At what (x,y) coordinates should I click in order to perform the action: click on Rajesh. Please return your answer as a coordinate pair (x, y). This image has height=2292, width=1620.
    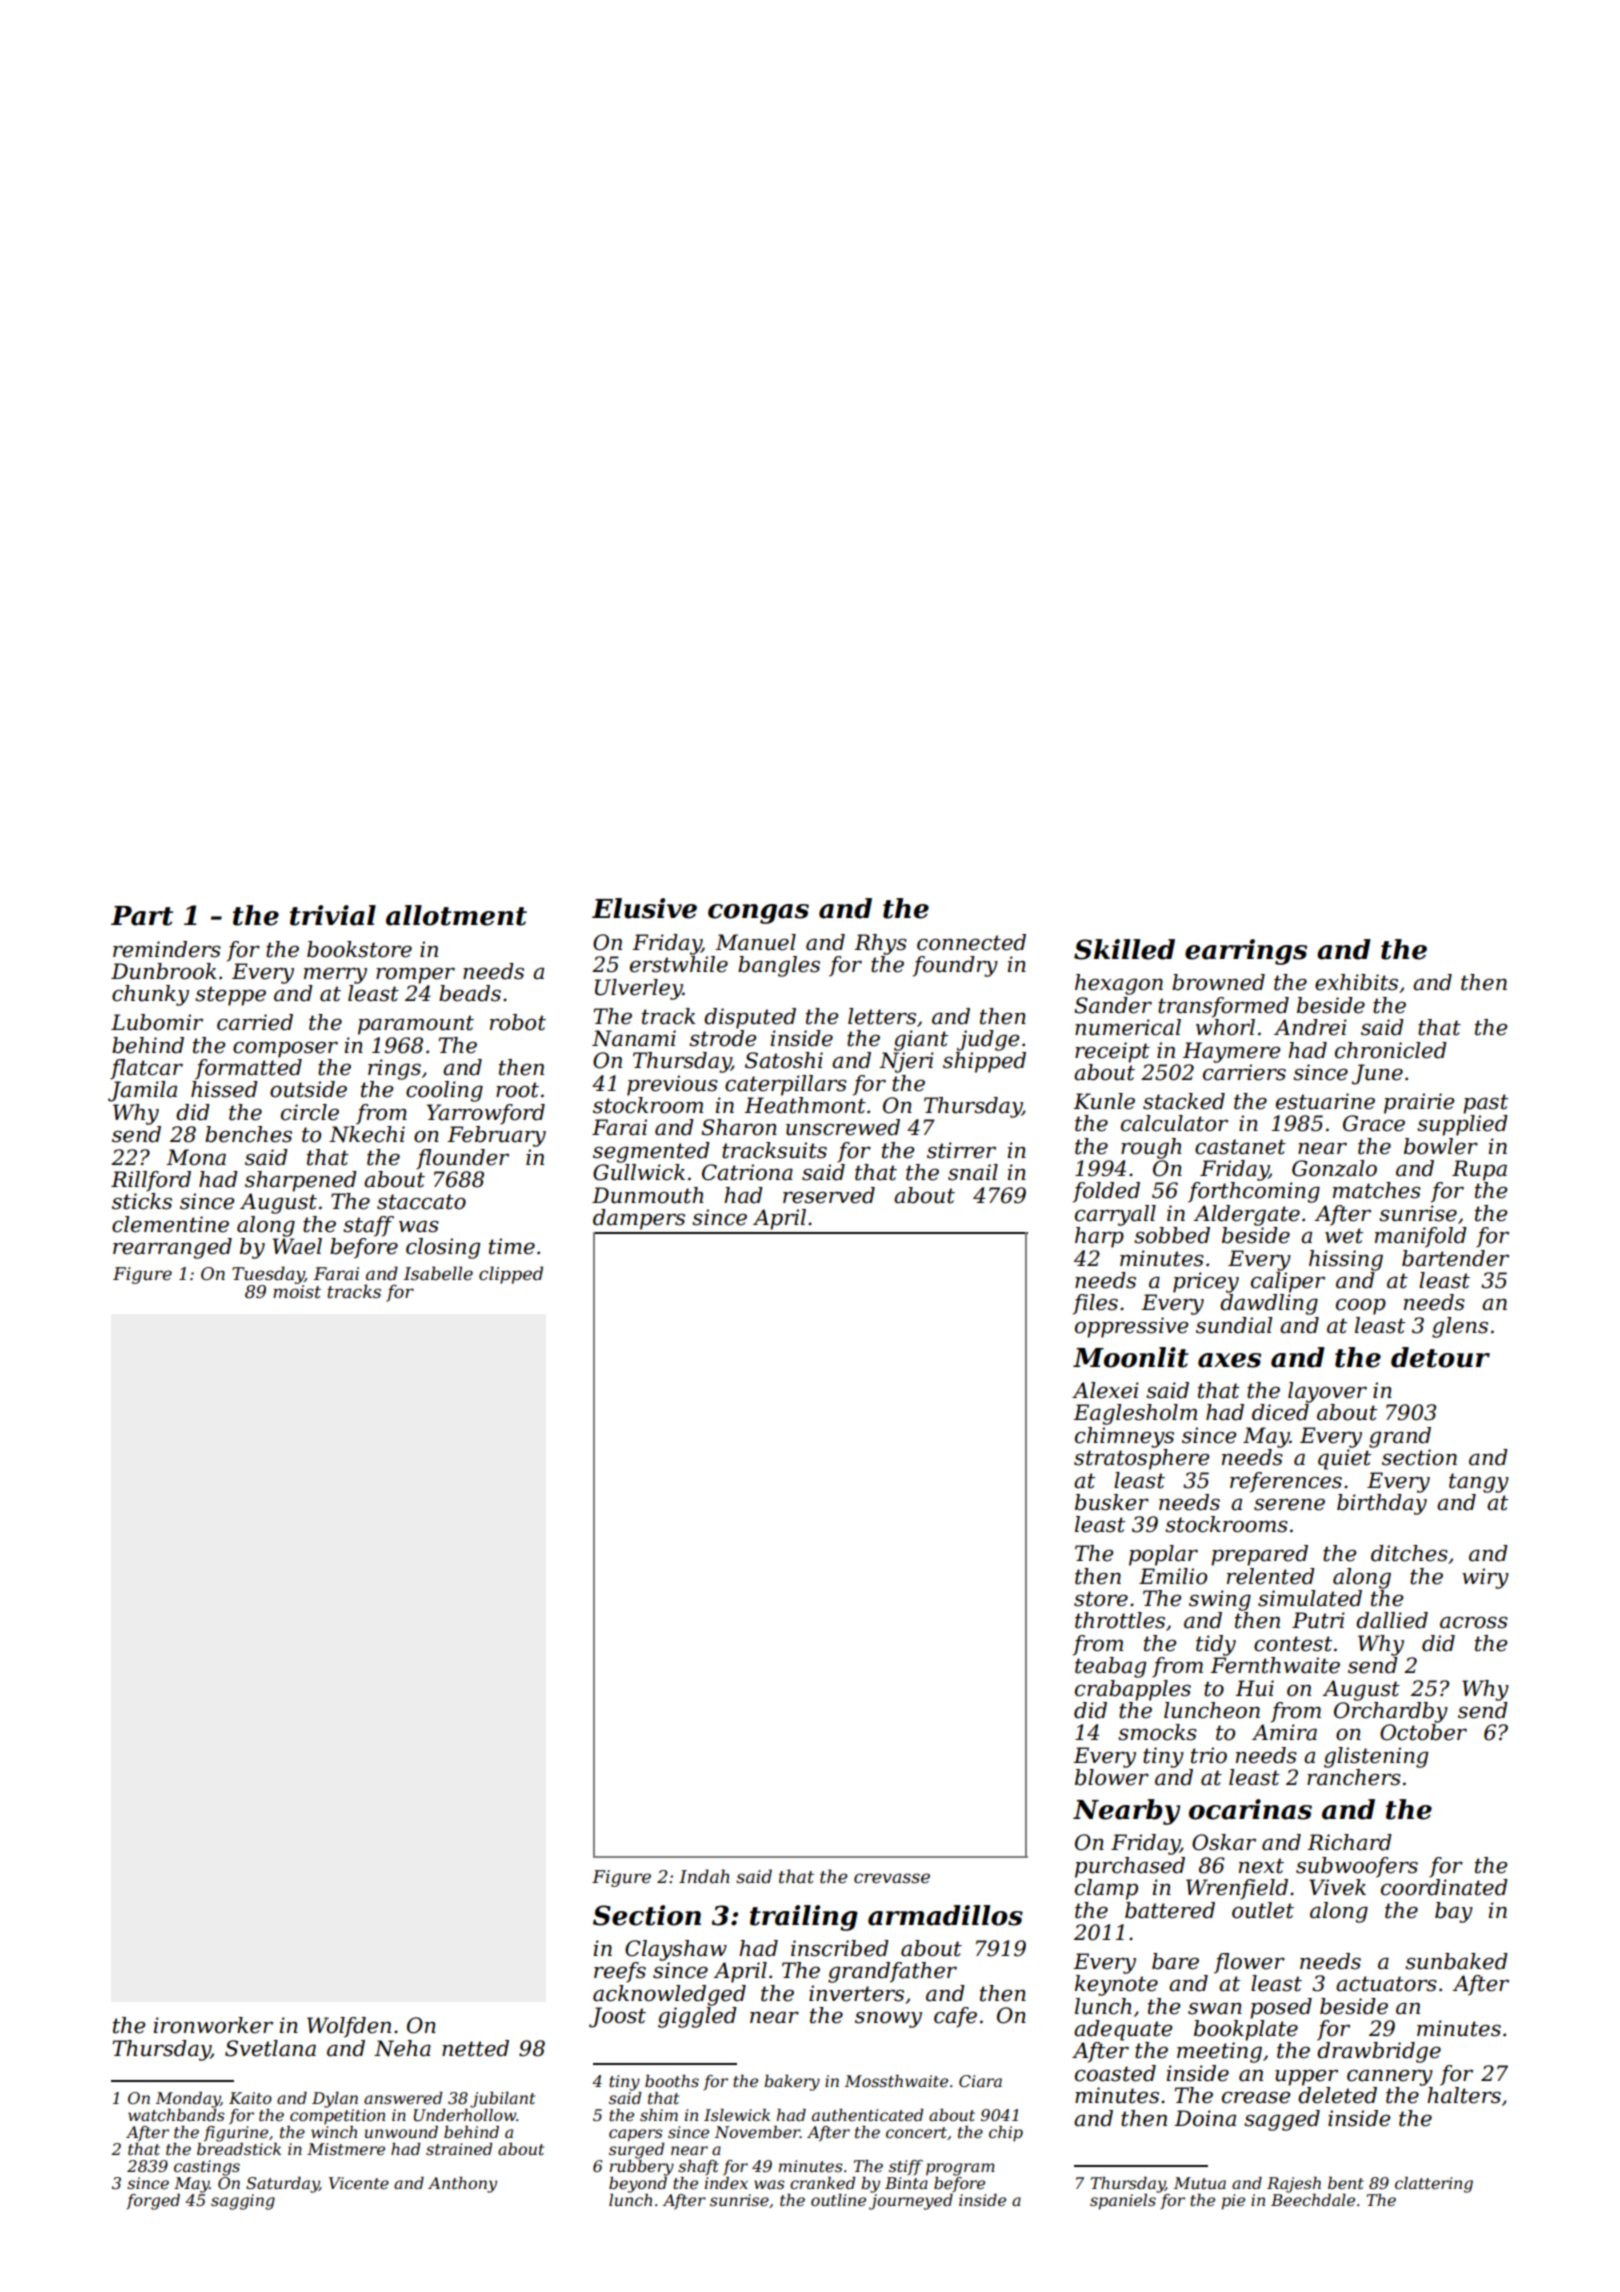
    Looking at the image, I should click on (1294, 2185).
